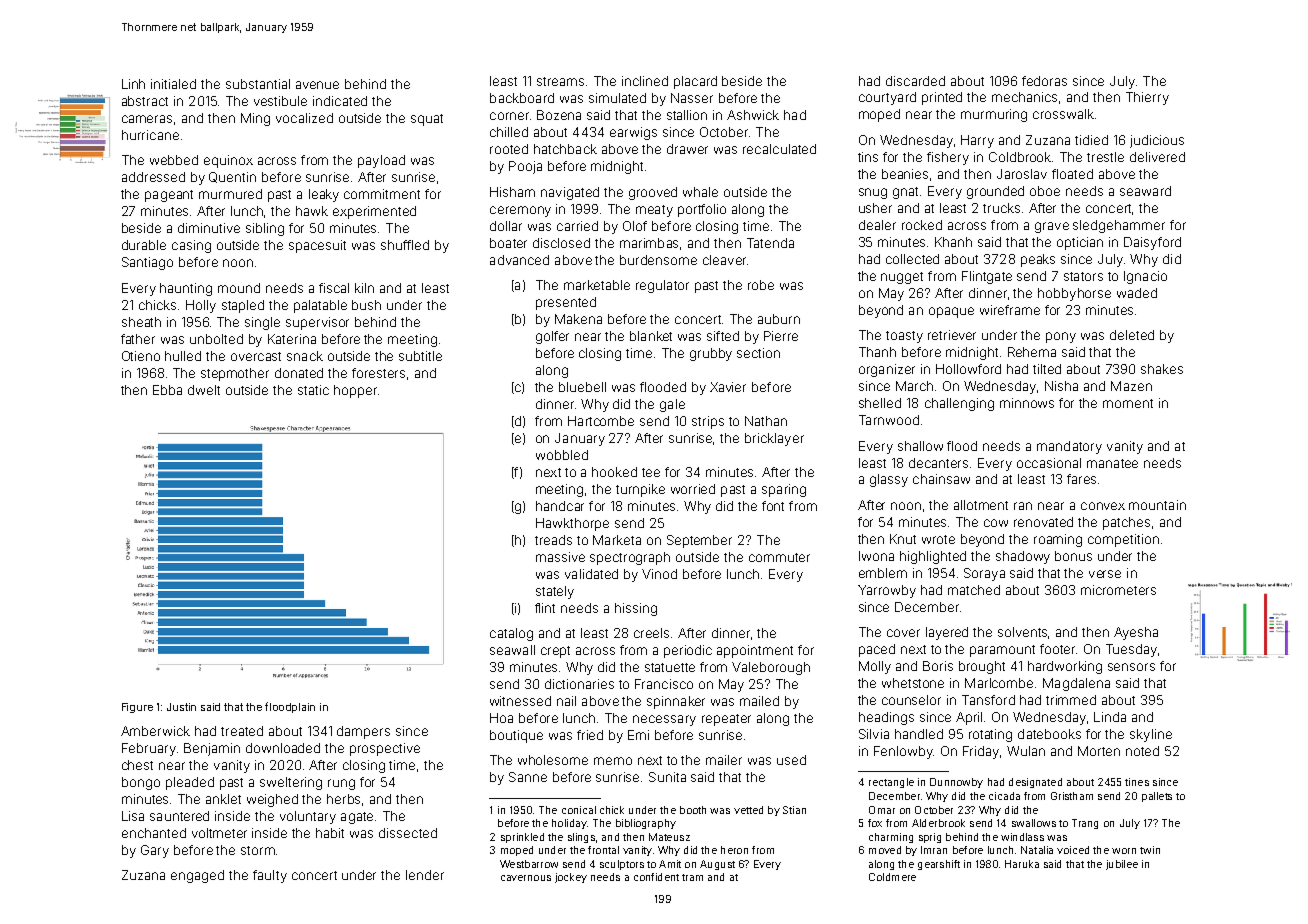 This document has height=924, width=1308. I want to click on payload, so click(381, 161).
